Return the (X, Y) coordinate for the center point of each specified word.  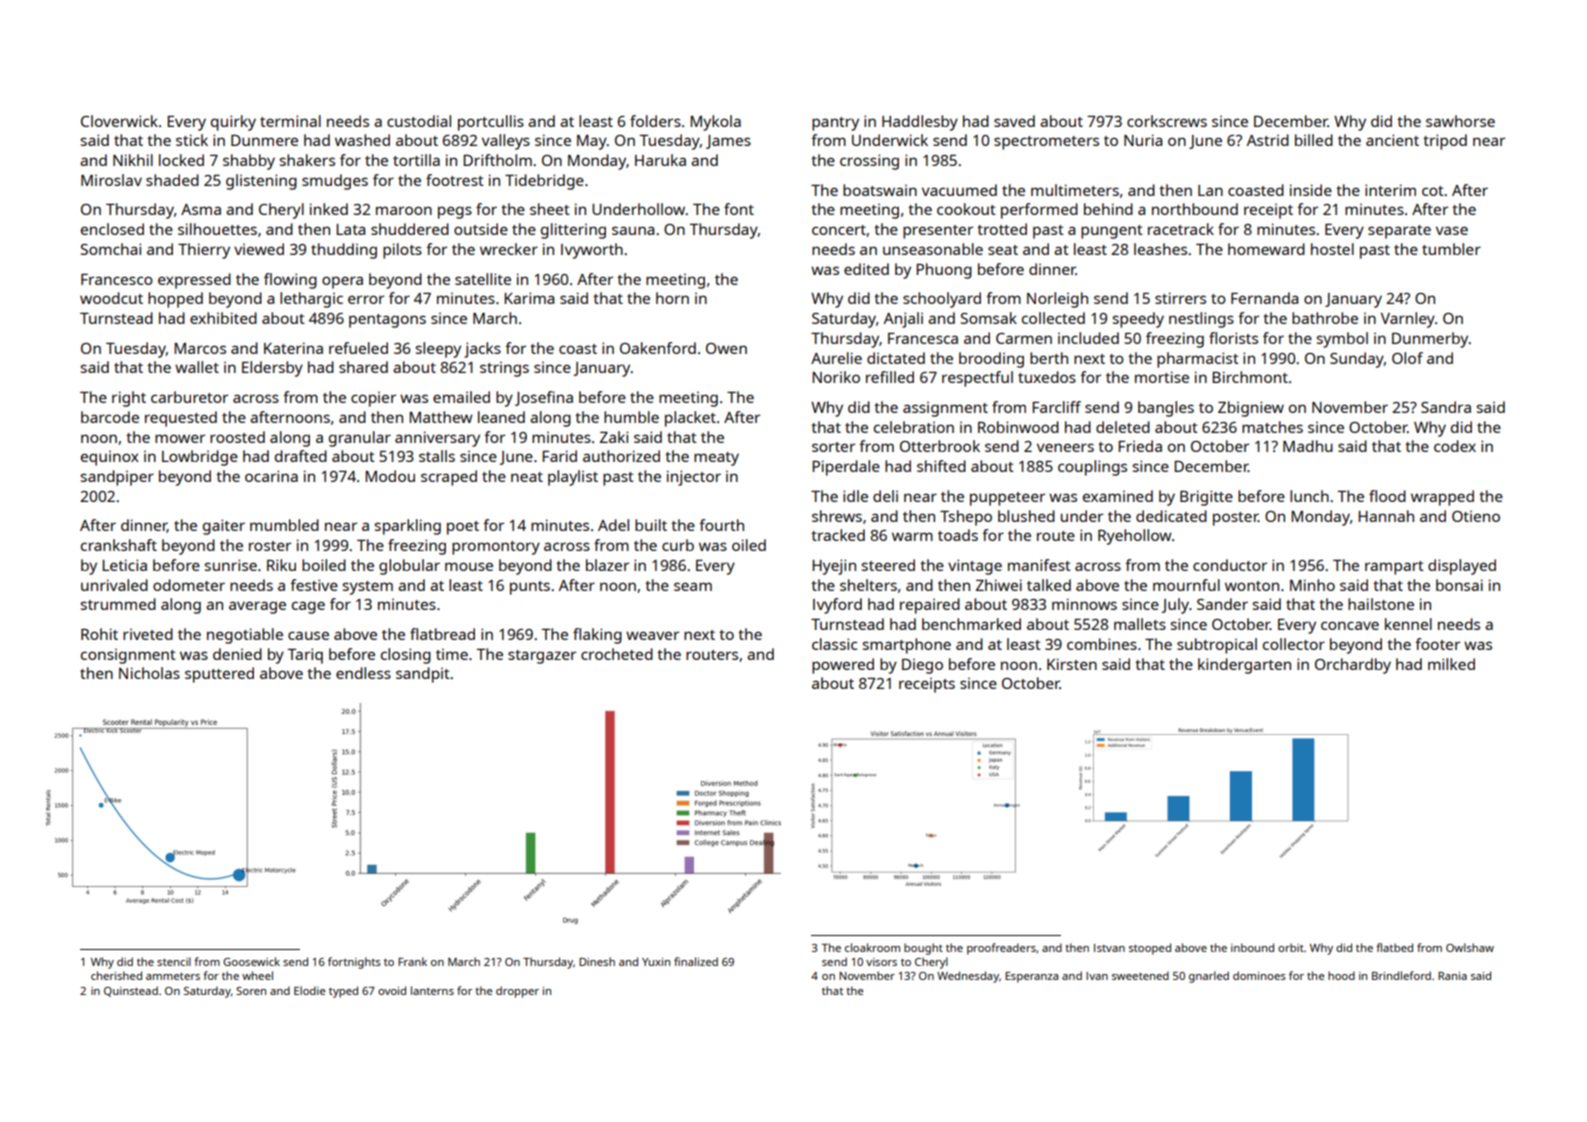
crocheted (617, 654)
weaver (652, 635)
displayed (1462, 567)
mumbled (284, 525)
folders (655, 121)
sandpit (423, 675)
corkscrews (1167, 121)
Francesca (923, 338)
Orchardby (1353, 666)
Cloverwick (119, 121)
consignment (128, 656)
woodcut (111, 298)
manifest (1039, 565)
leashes (1160, 249)
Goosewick (251, 961)
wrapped (1442, 498)
